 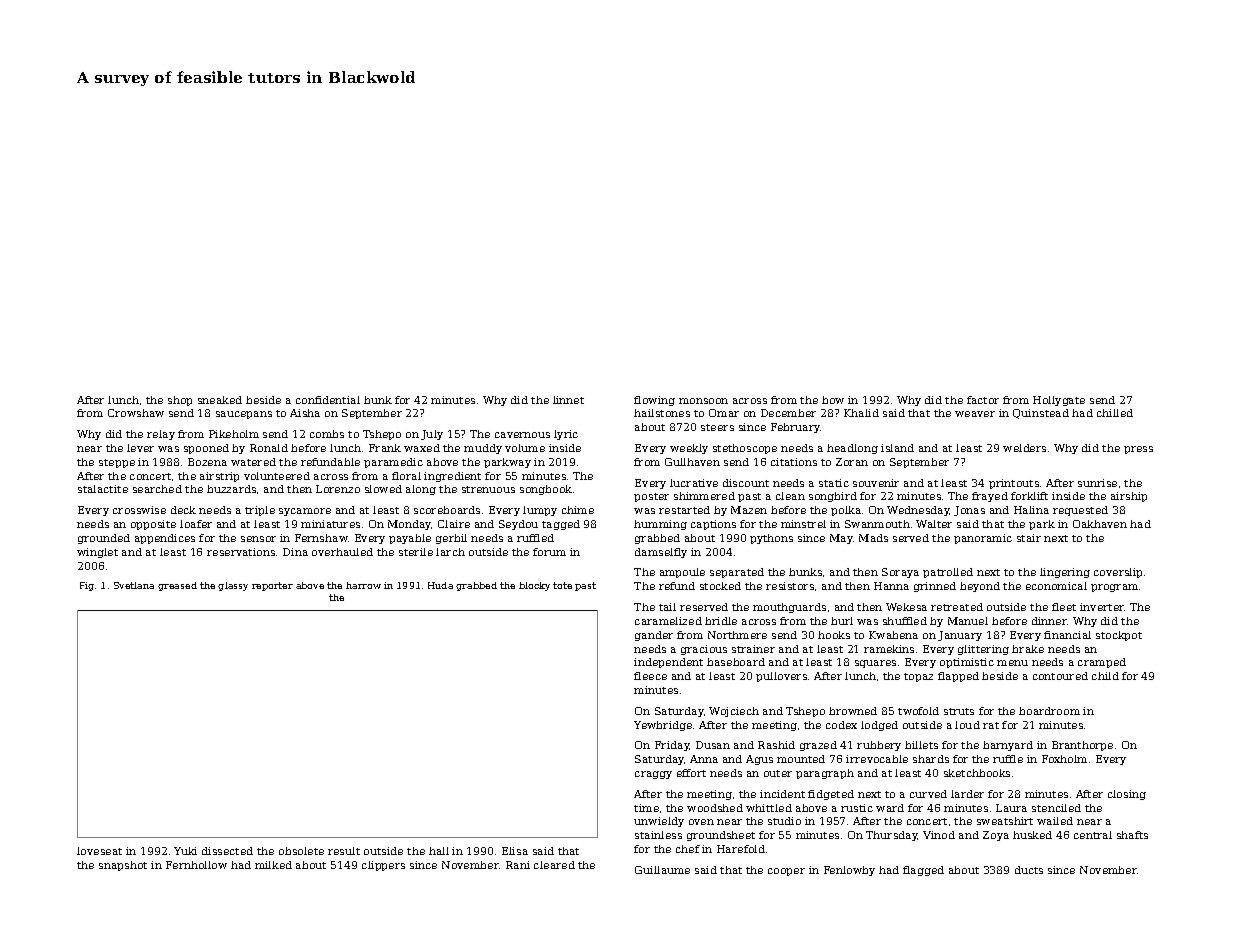 What do you see at coordinates (650, 676) in the image?
I see `fleece` at bounding box center [650, 676].
